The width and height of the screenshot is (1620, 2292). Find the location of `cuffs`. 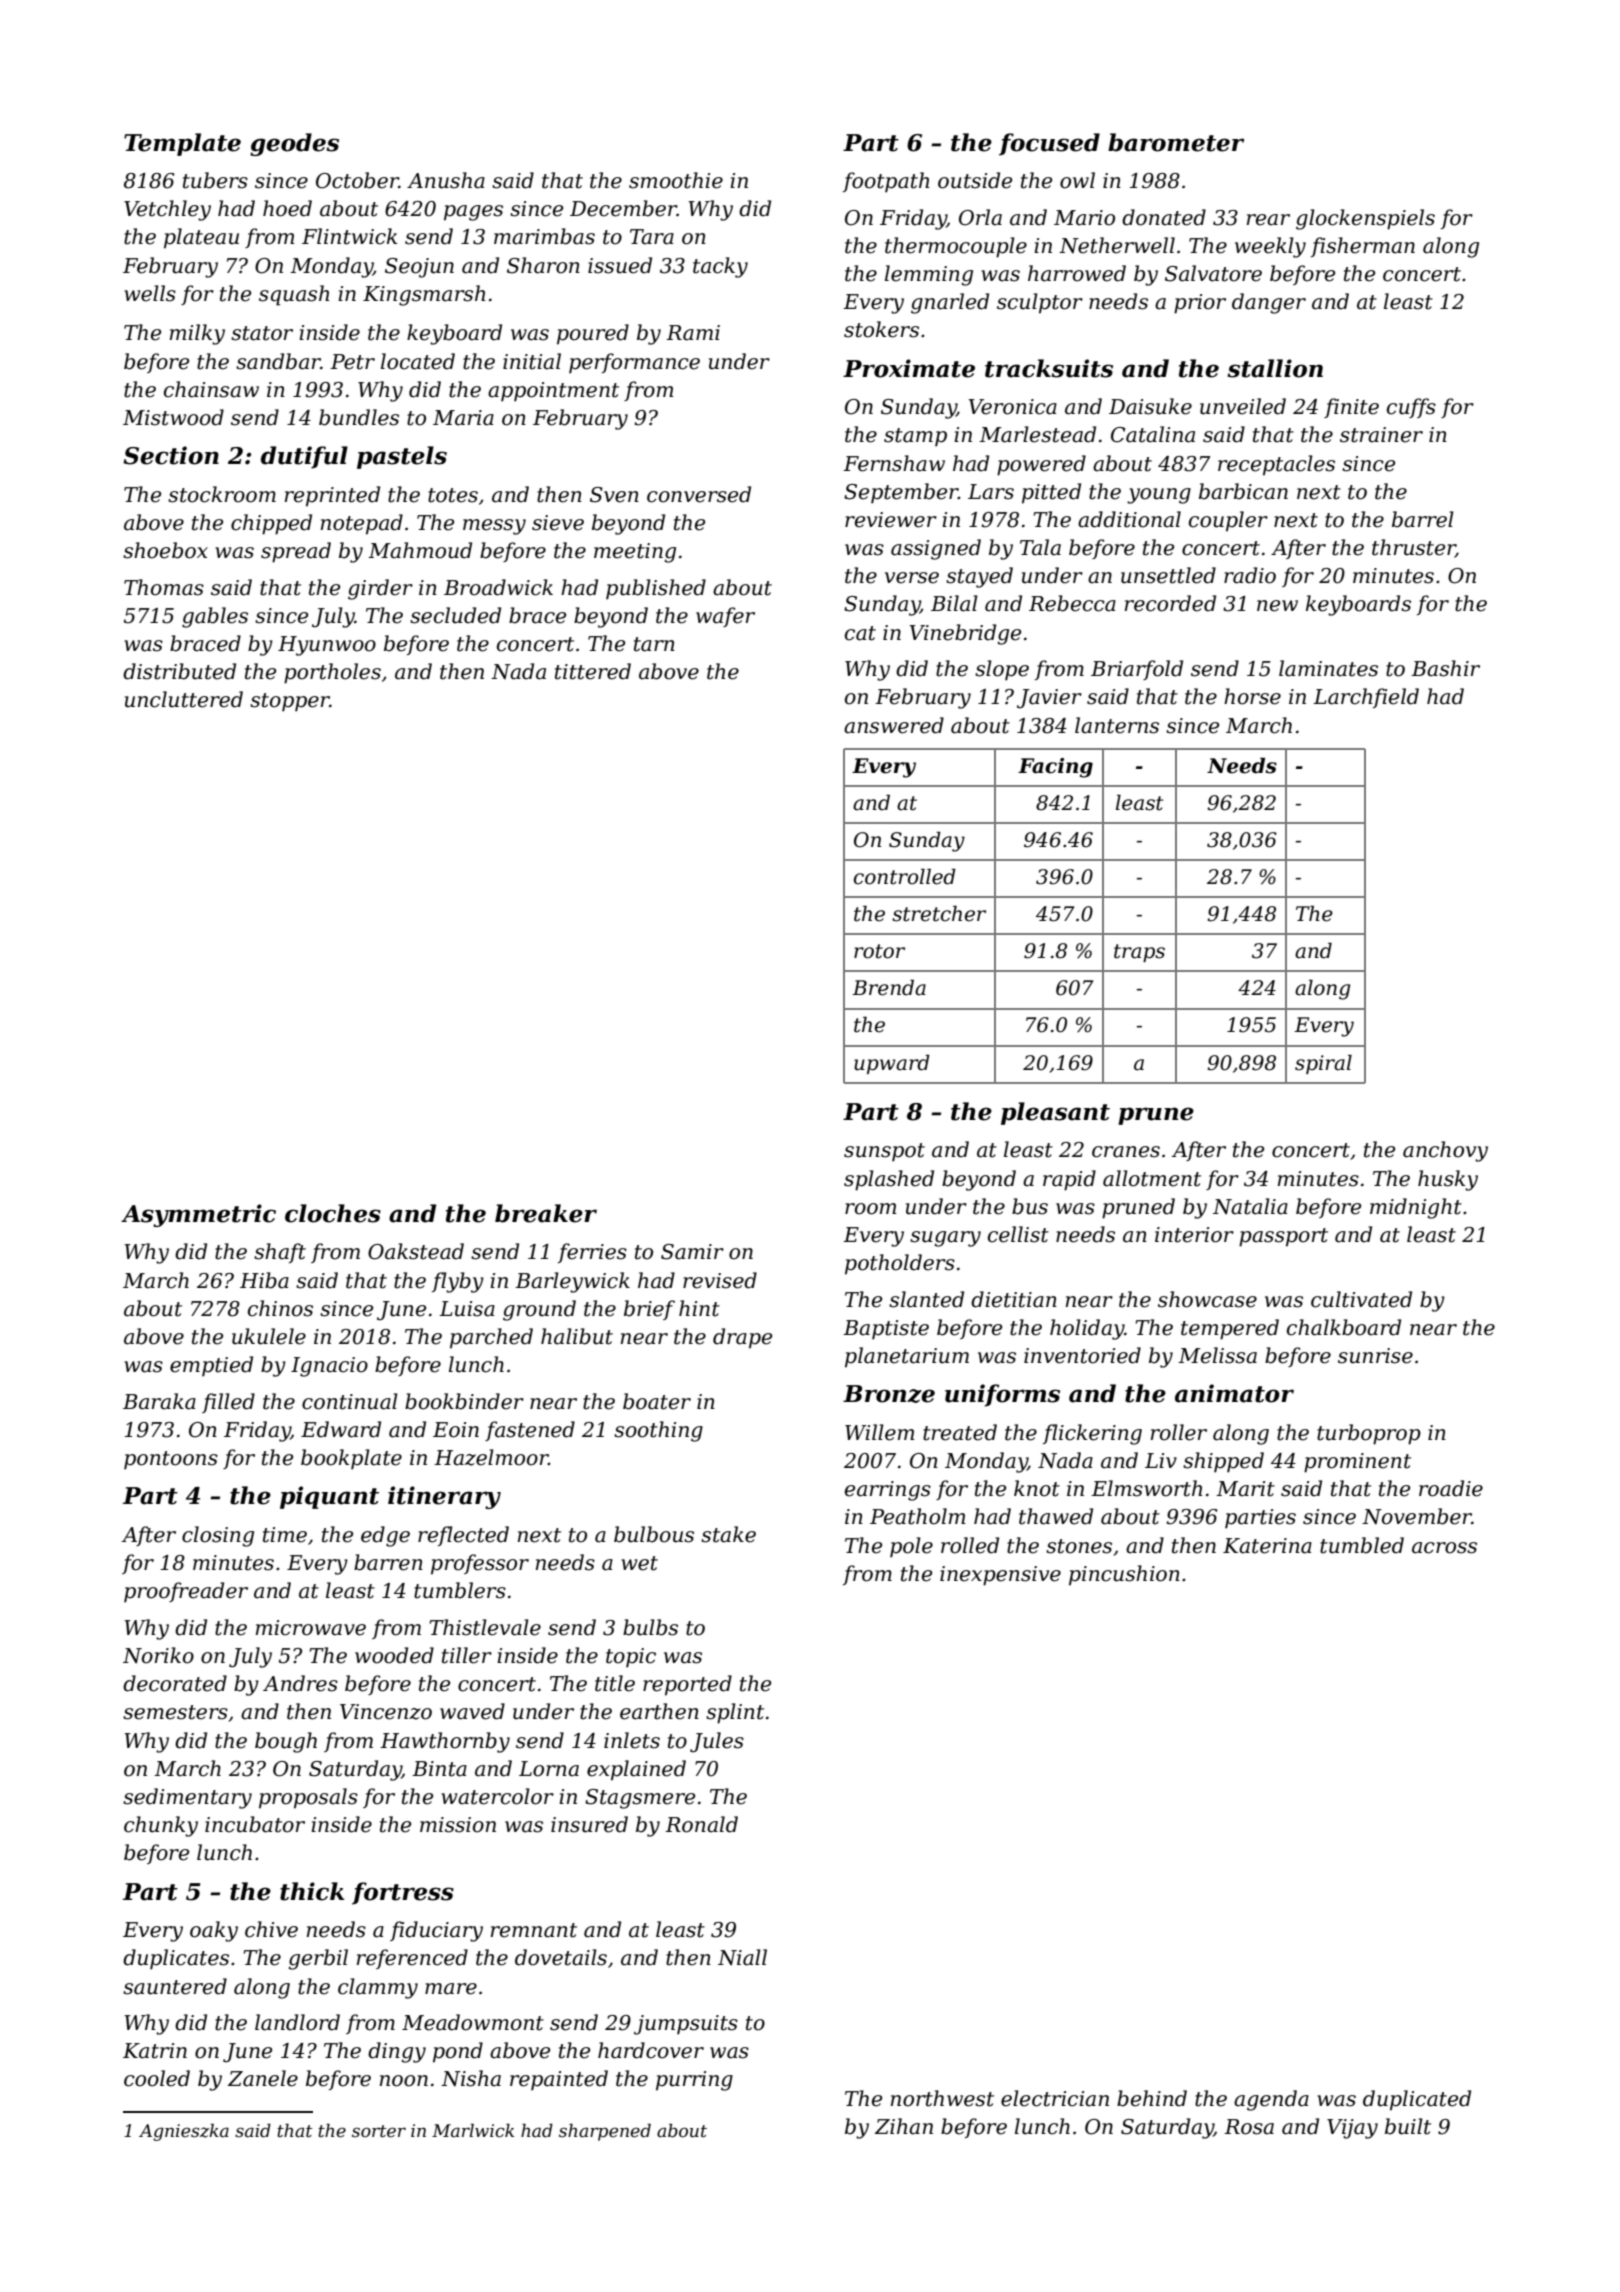

cuffs is located at coordinates (1411, 408).
